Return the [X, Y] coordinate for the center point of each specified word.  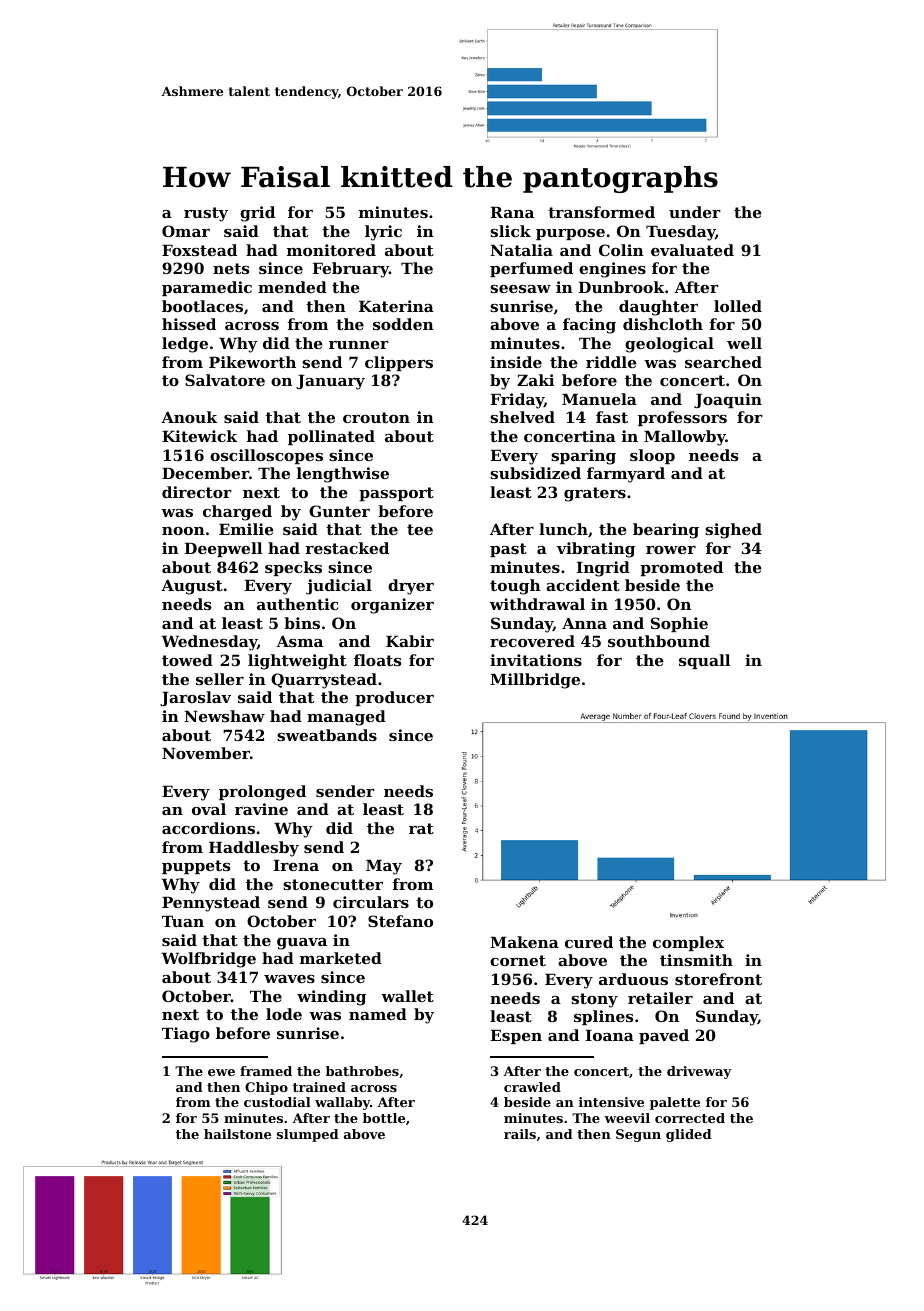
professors [682, 418]
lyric [383, 233]
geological [669, 345]
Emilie [246, 529]
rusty [206, 214]
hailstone [237, 1134]
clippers [399, 363]
